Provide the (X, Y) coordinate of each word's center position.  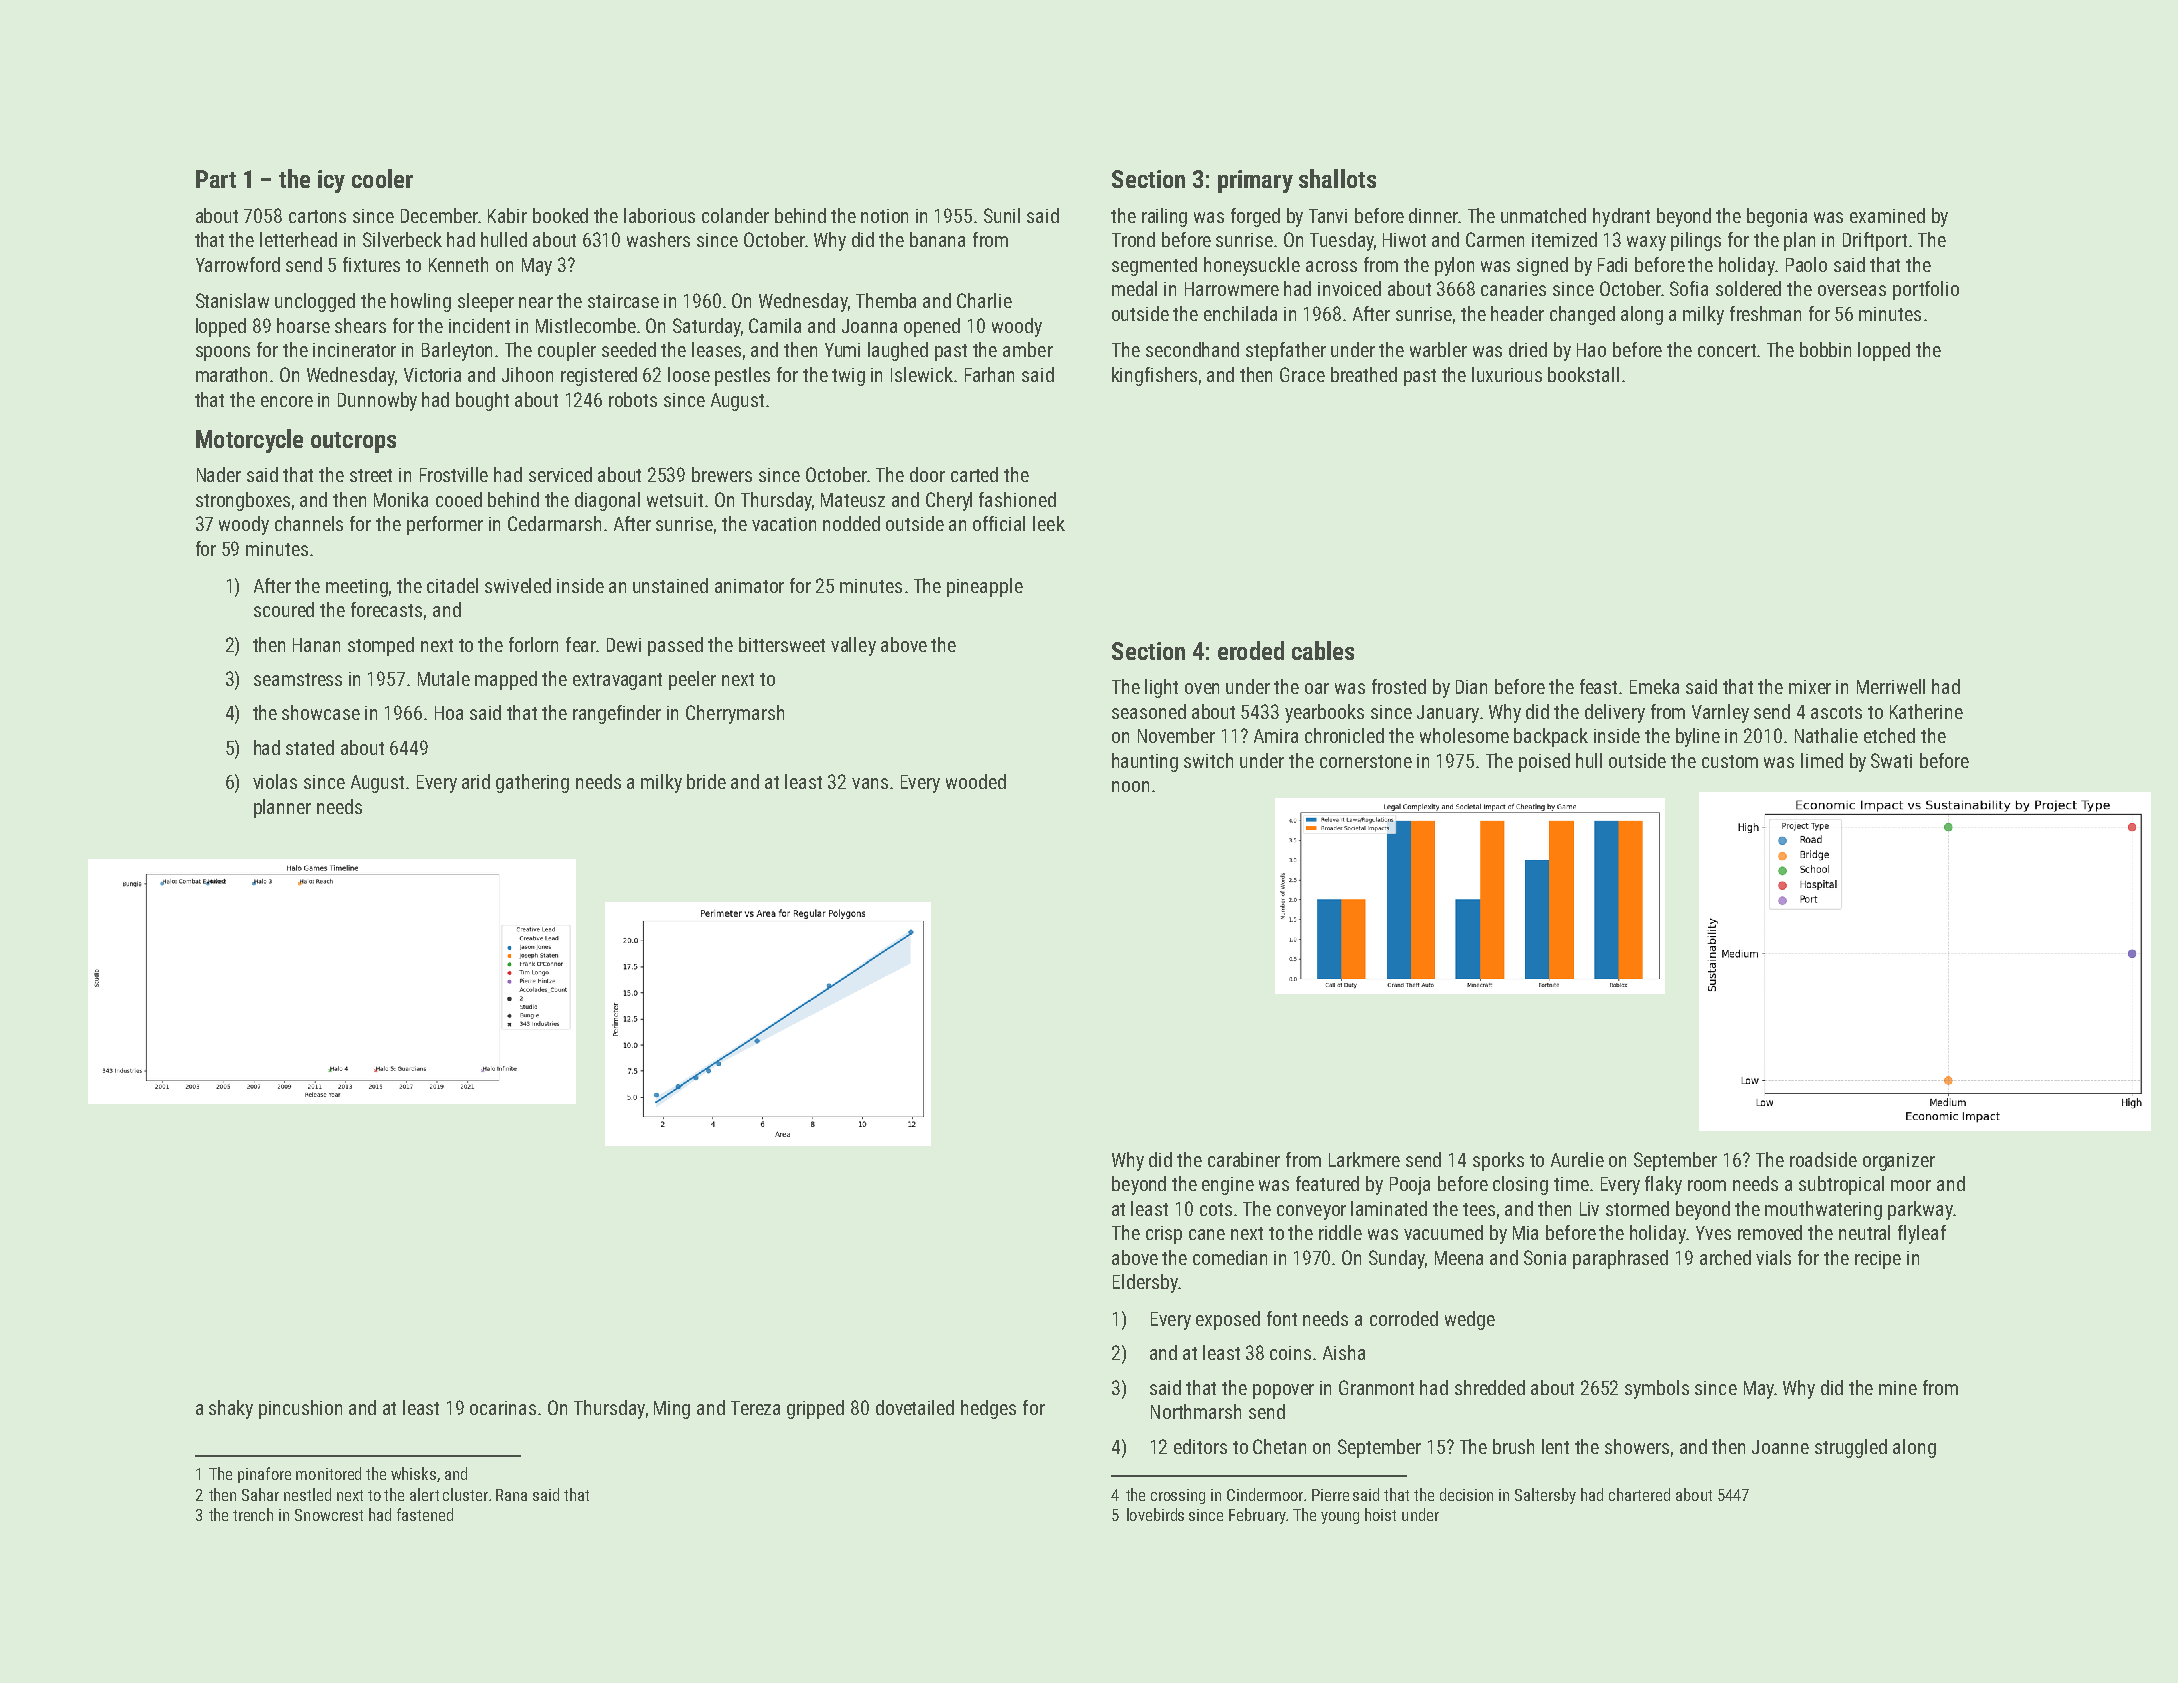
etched (1889, 735)
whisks (413, 1473)
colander (735, 215)
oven (1202, 688)
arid (476, 781)
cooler (382, 178)
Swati (1891, 760)
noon (1130, 786)
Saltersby (1545, 1496)
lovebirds (1155, 1514)
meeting (357, 588)
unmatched (1543, 215)
